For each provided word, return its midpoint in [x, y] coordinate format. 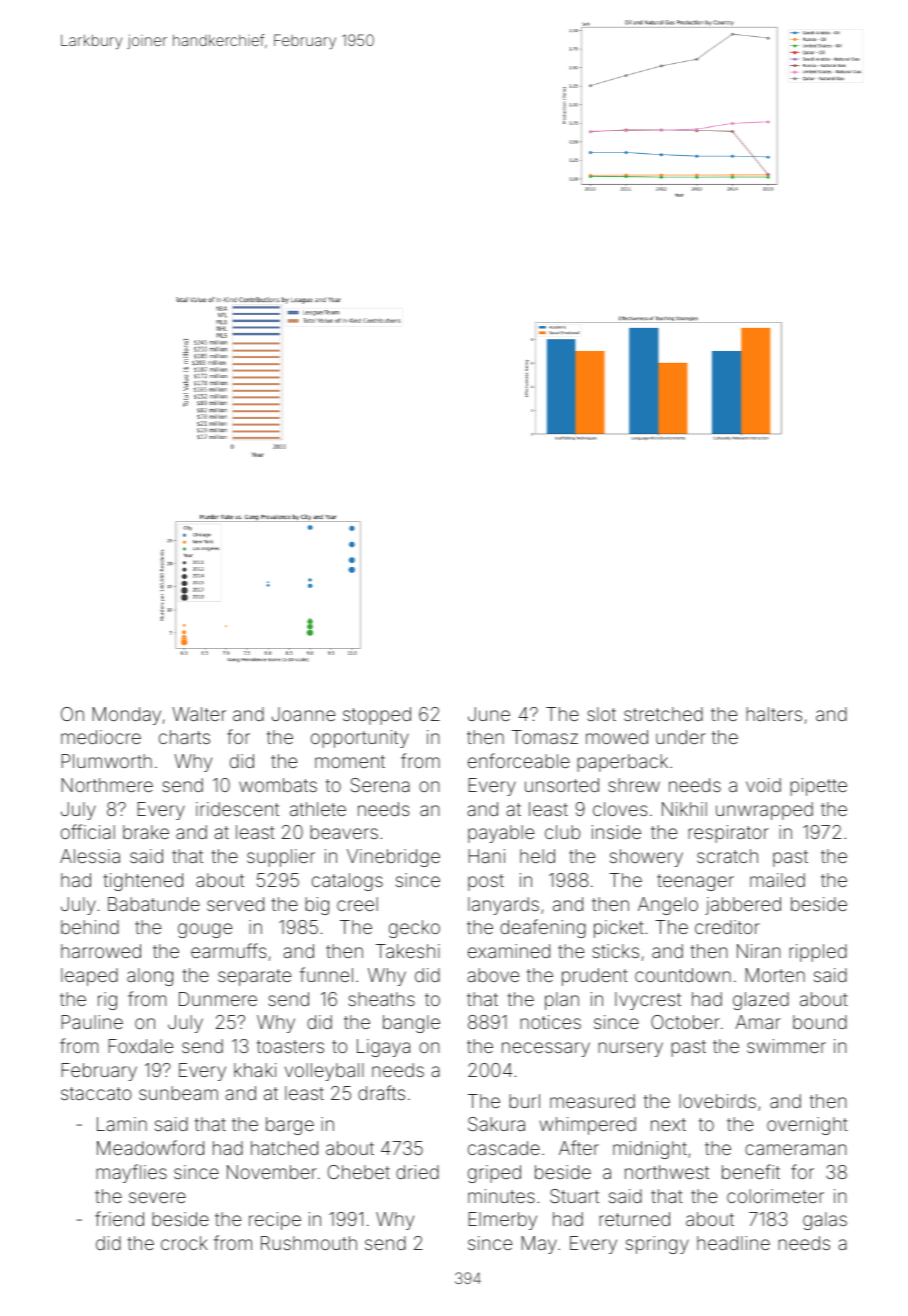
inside [616, 832]
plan [562, 1001]
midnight [650, 1150]
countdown [683, 975]
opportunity [360, 739]
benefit [751, 1171]
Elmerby [503, 1221]
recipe [275, 1221]
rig [107, 1001]
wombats [278, 785]
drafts [381, 1092]
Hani [487, 856]
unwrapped [764, 811]
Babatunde [154, 904]
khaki [255, 1070]
